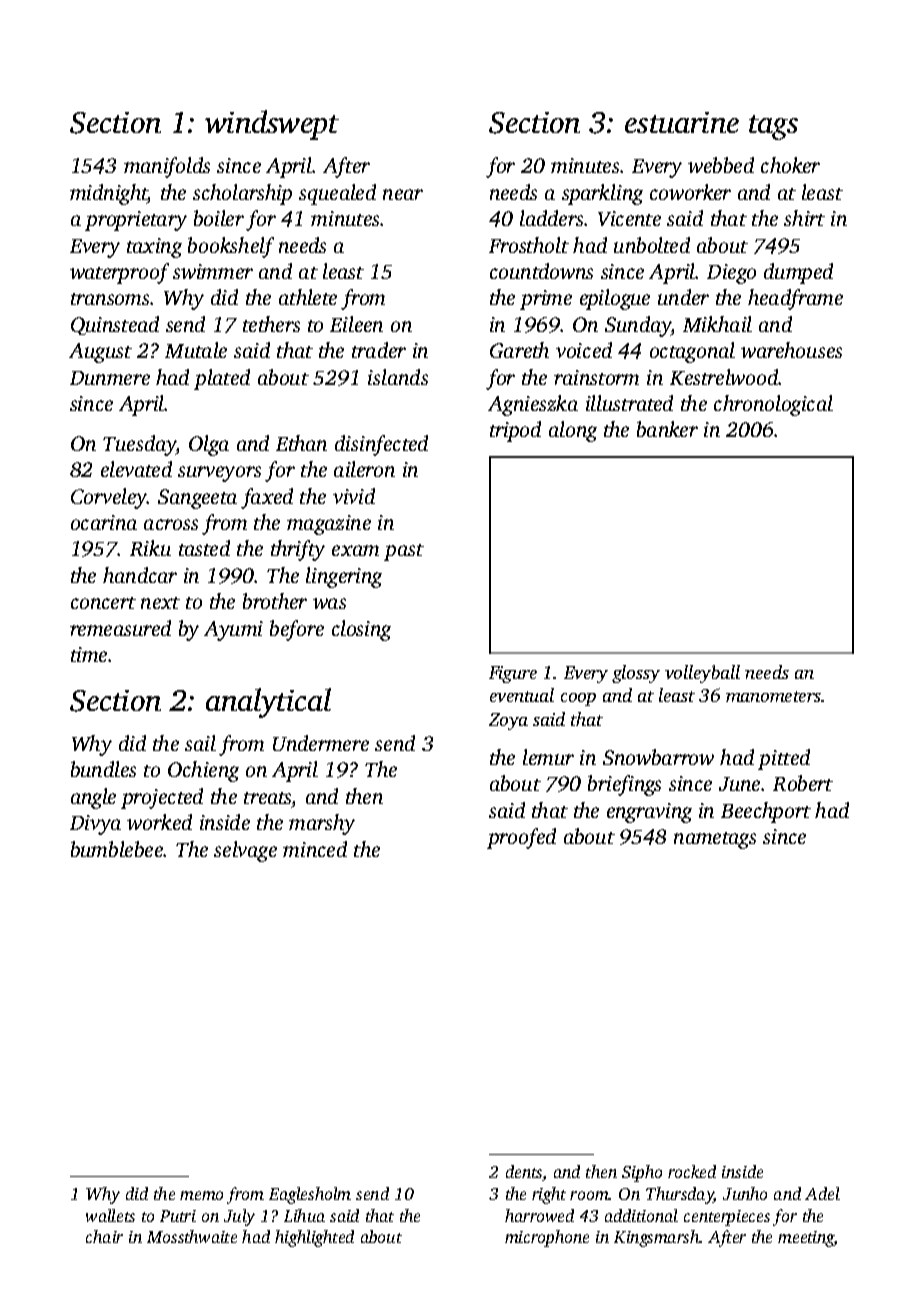 The height and width of the screenshot is (1311, 924). Describe the element at coordinates (649, 813) in the screenshot. I see `engraving` at that location.
